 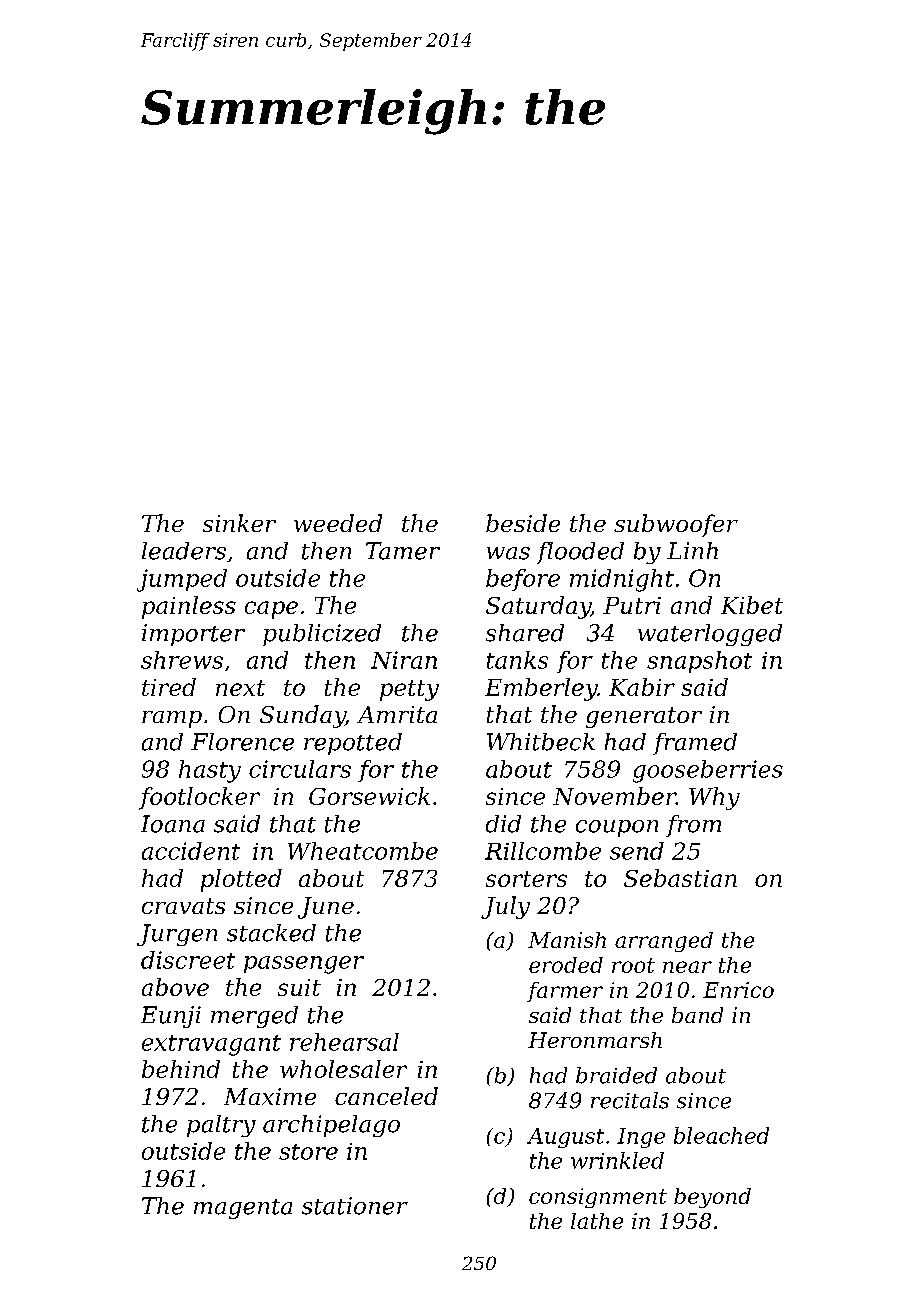 I want to click on leaders, so click(x=184, y=551).
